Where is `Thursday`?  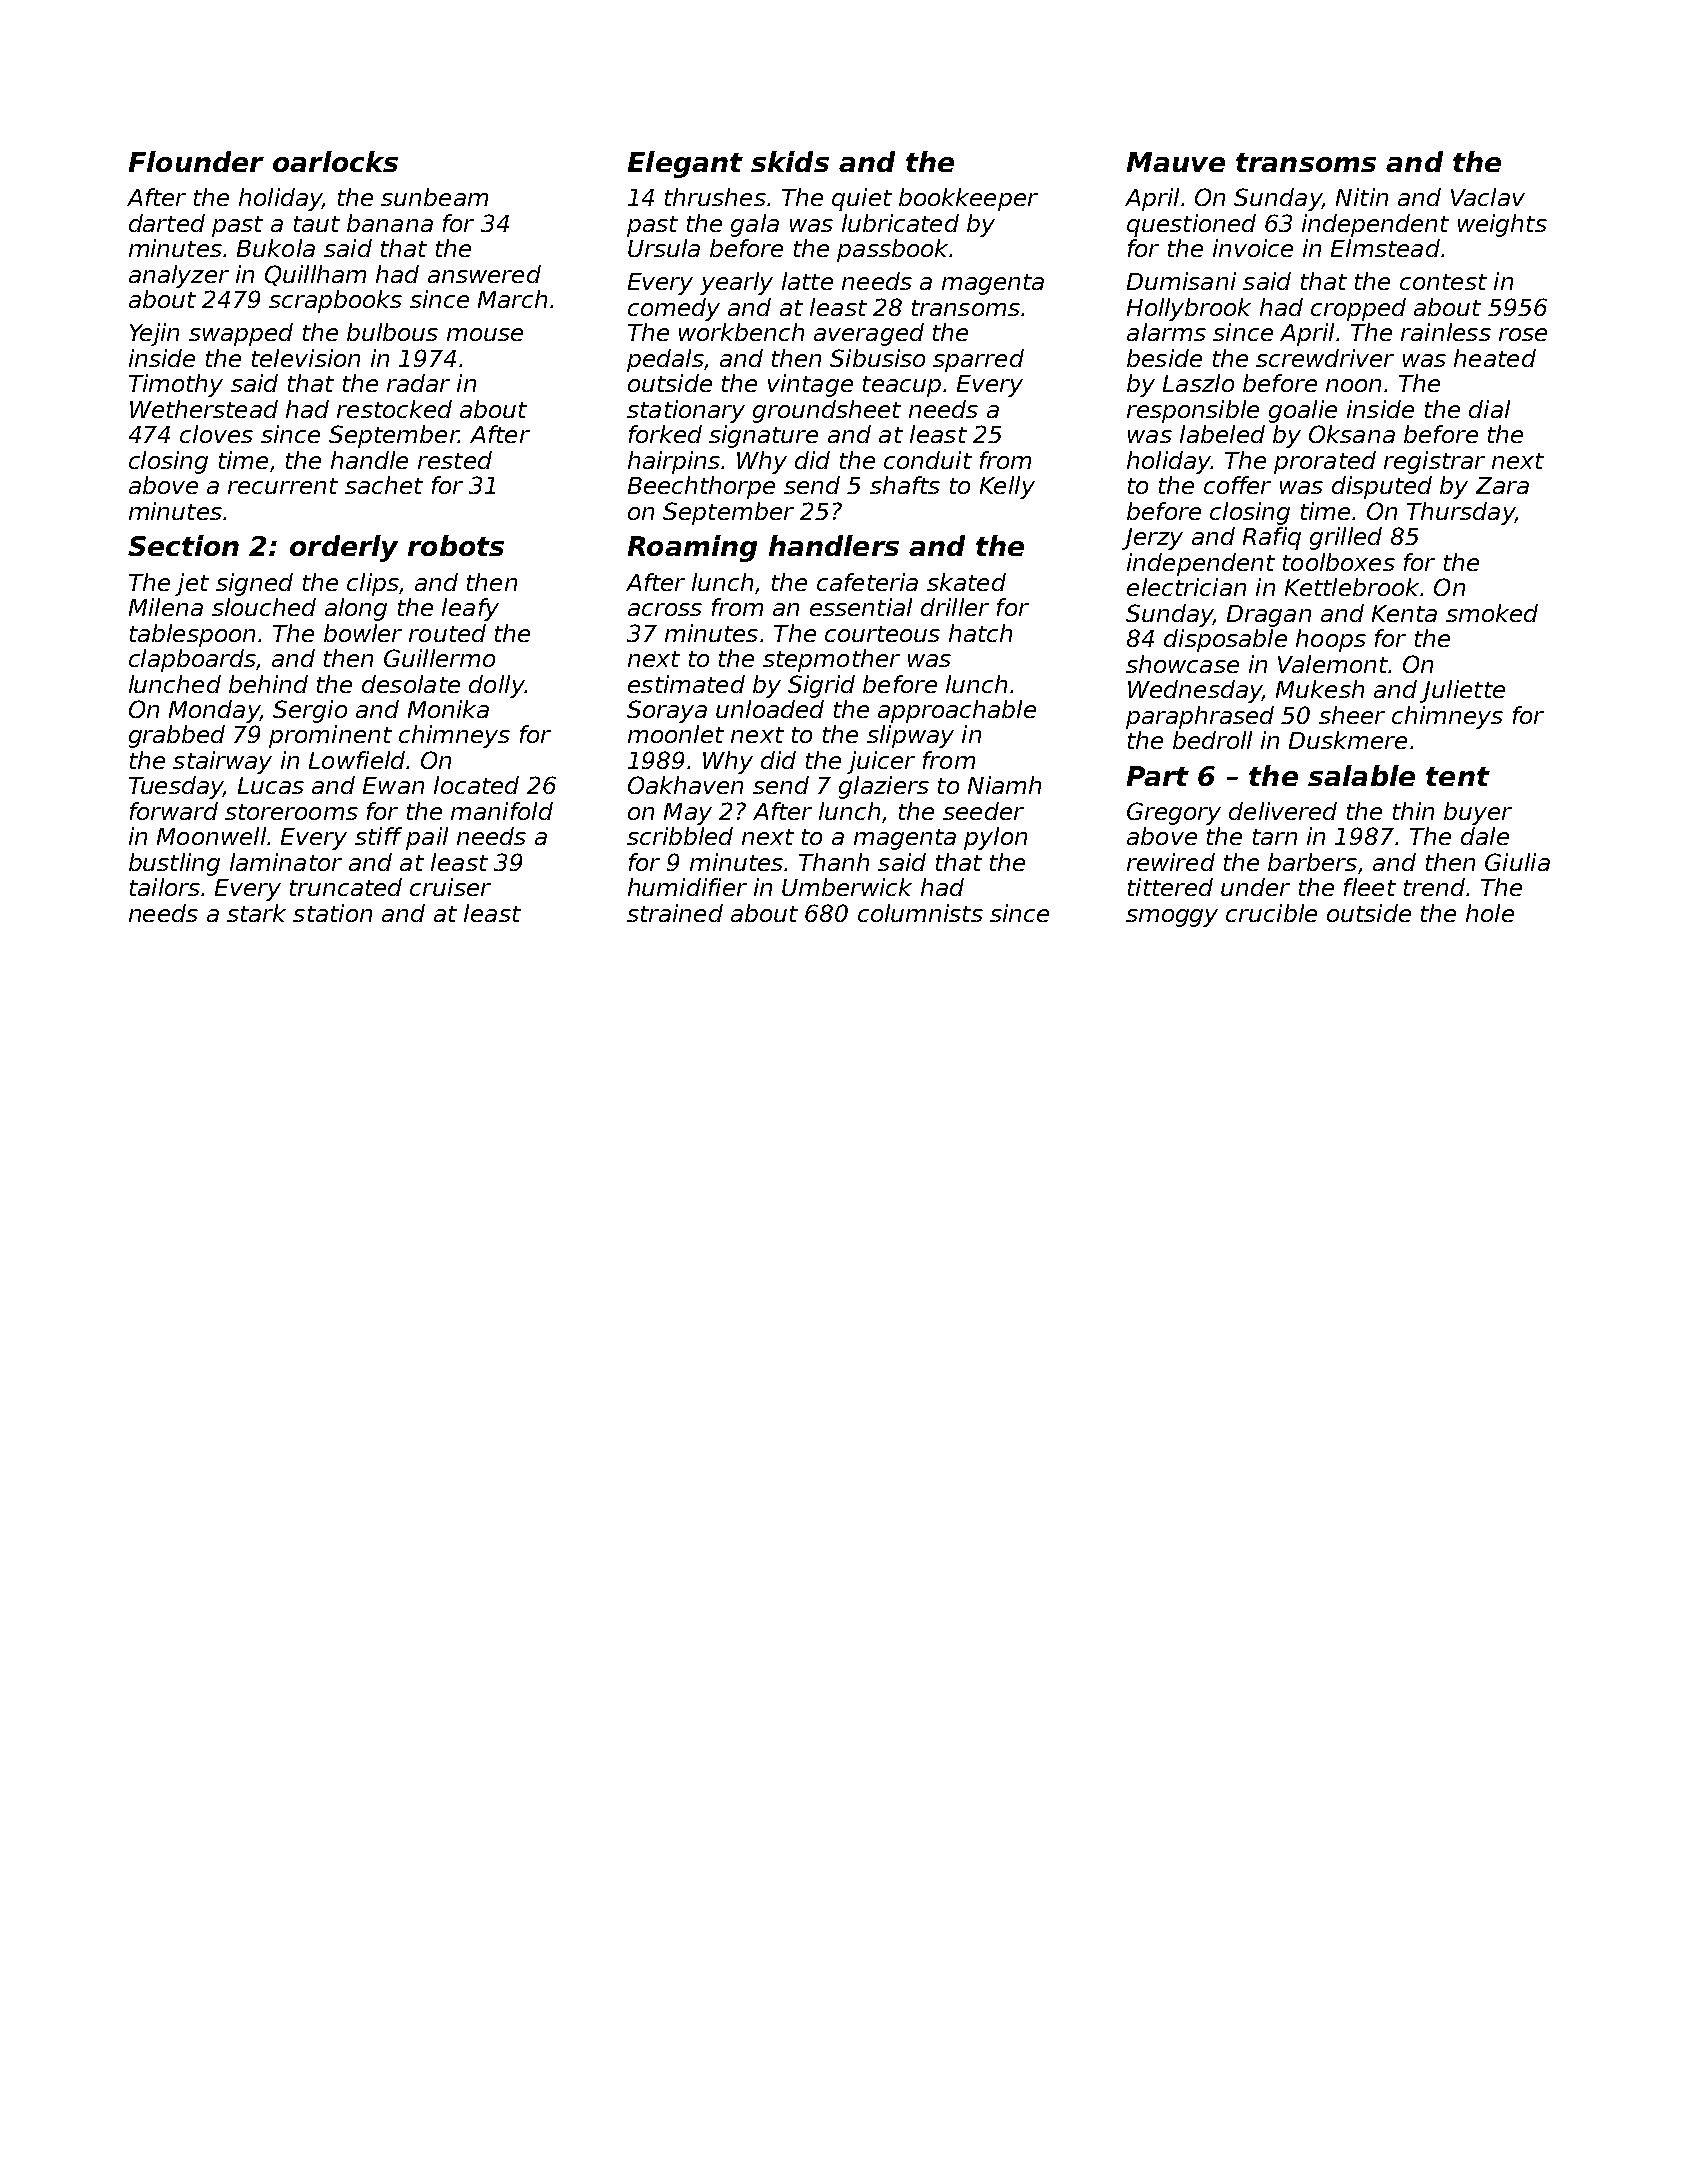 Thursday is located at coordinates (1461, 513).
